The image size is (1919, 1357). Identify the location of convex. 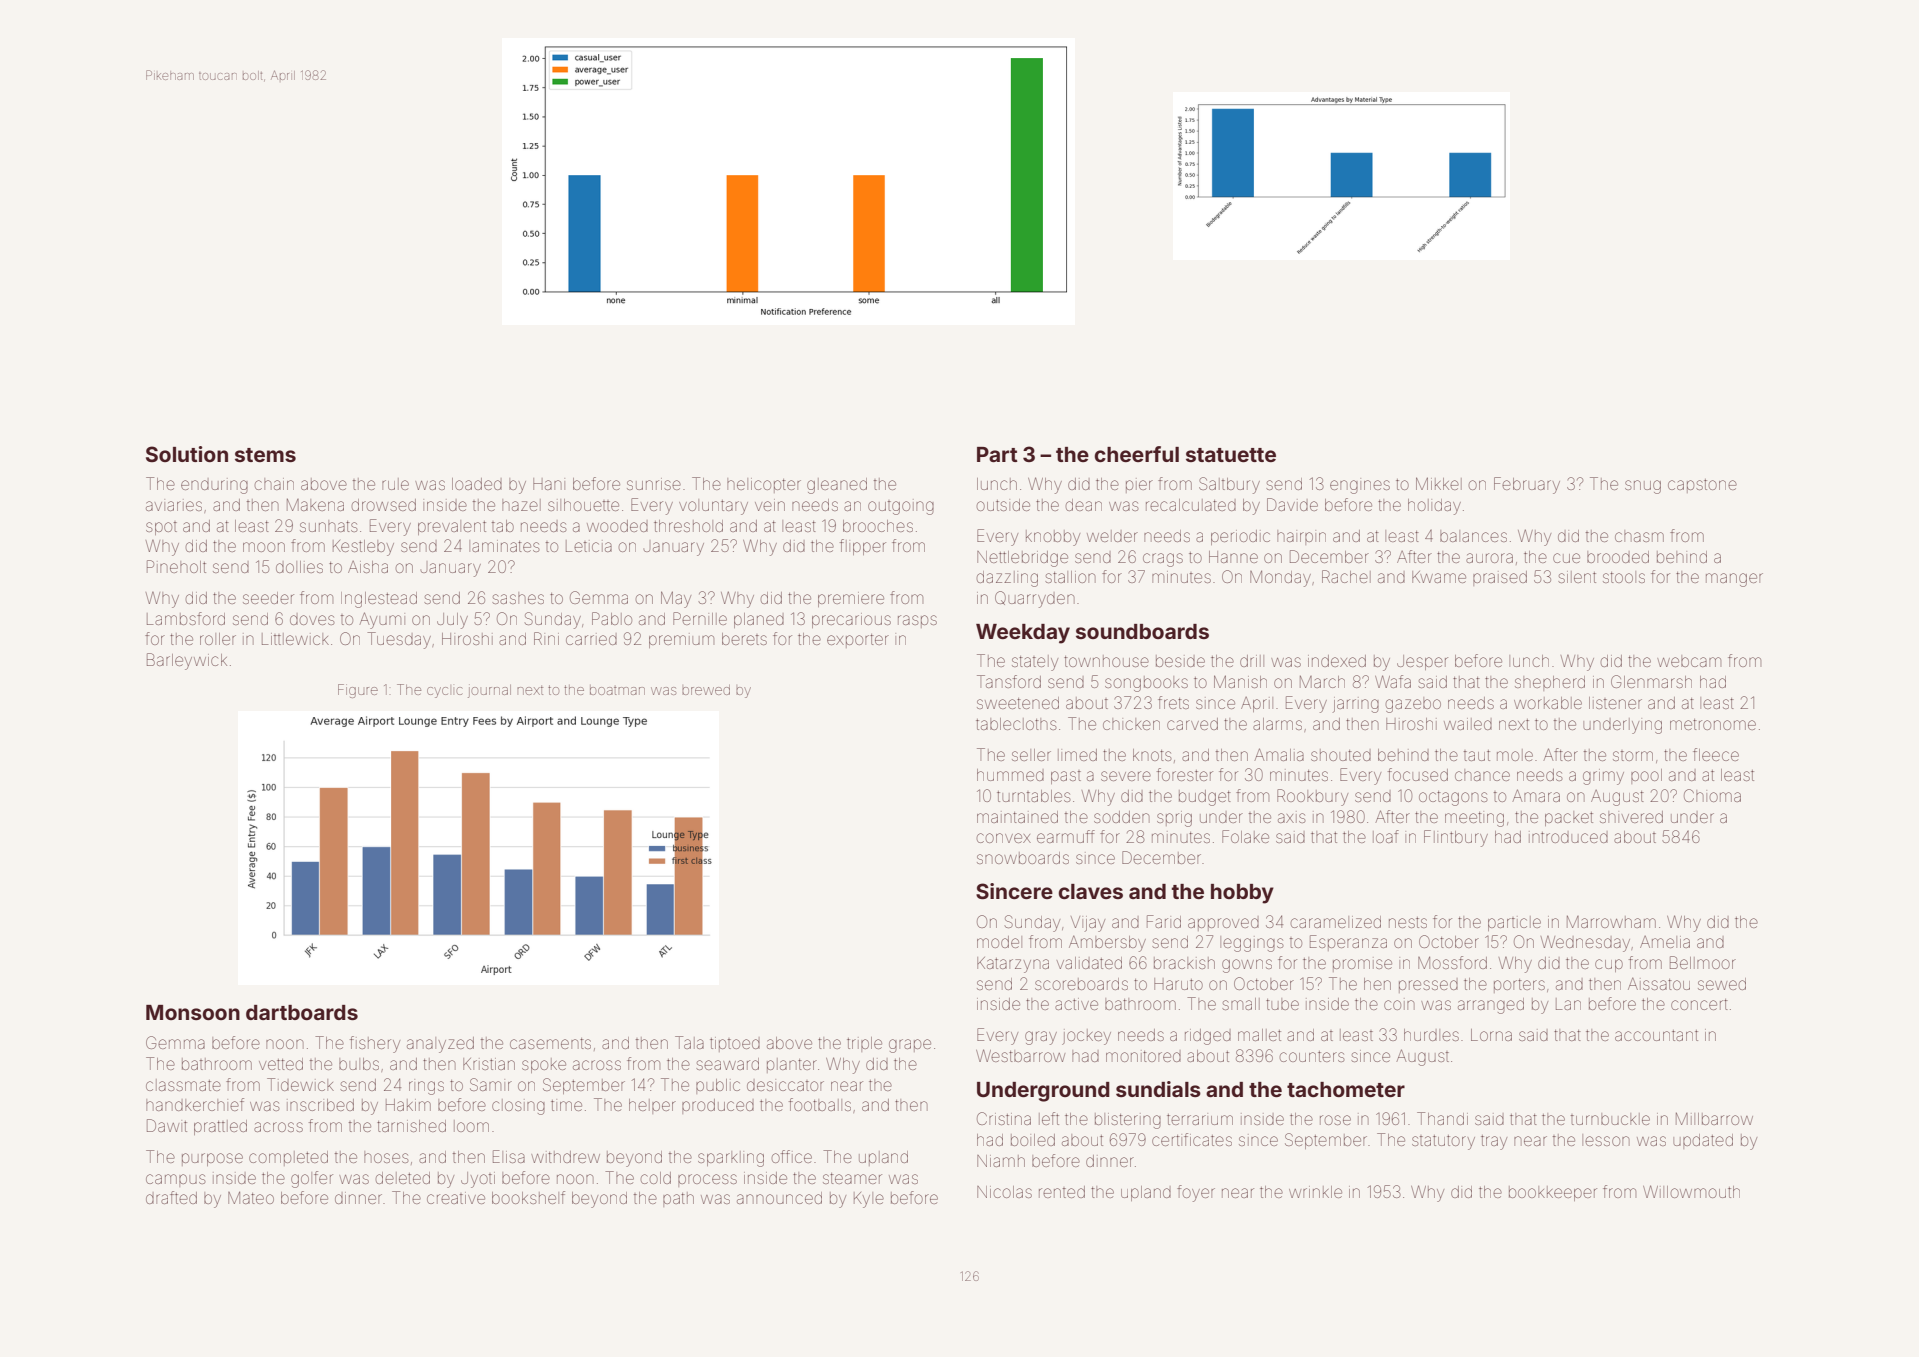
(1004, 838).
